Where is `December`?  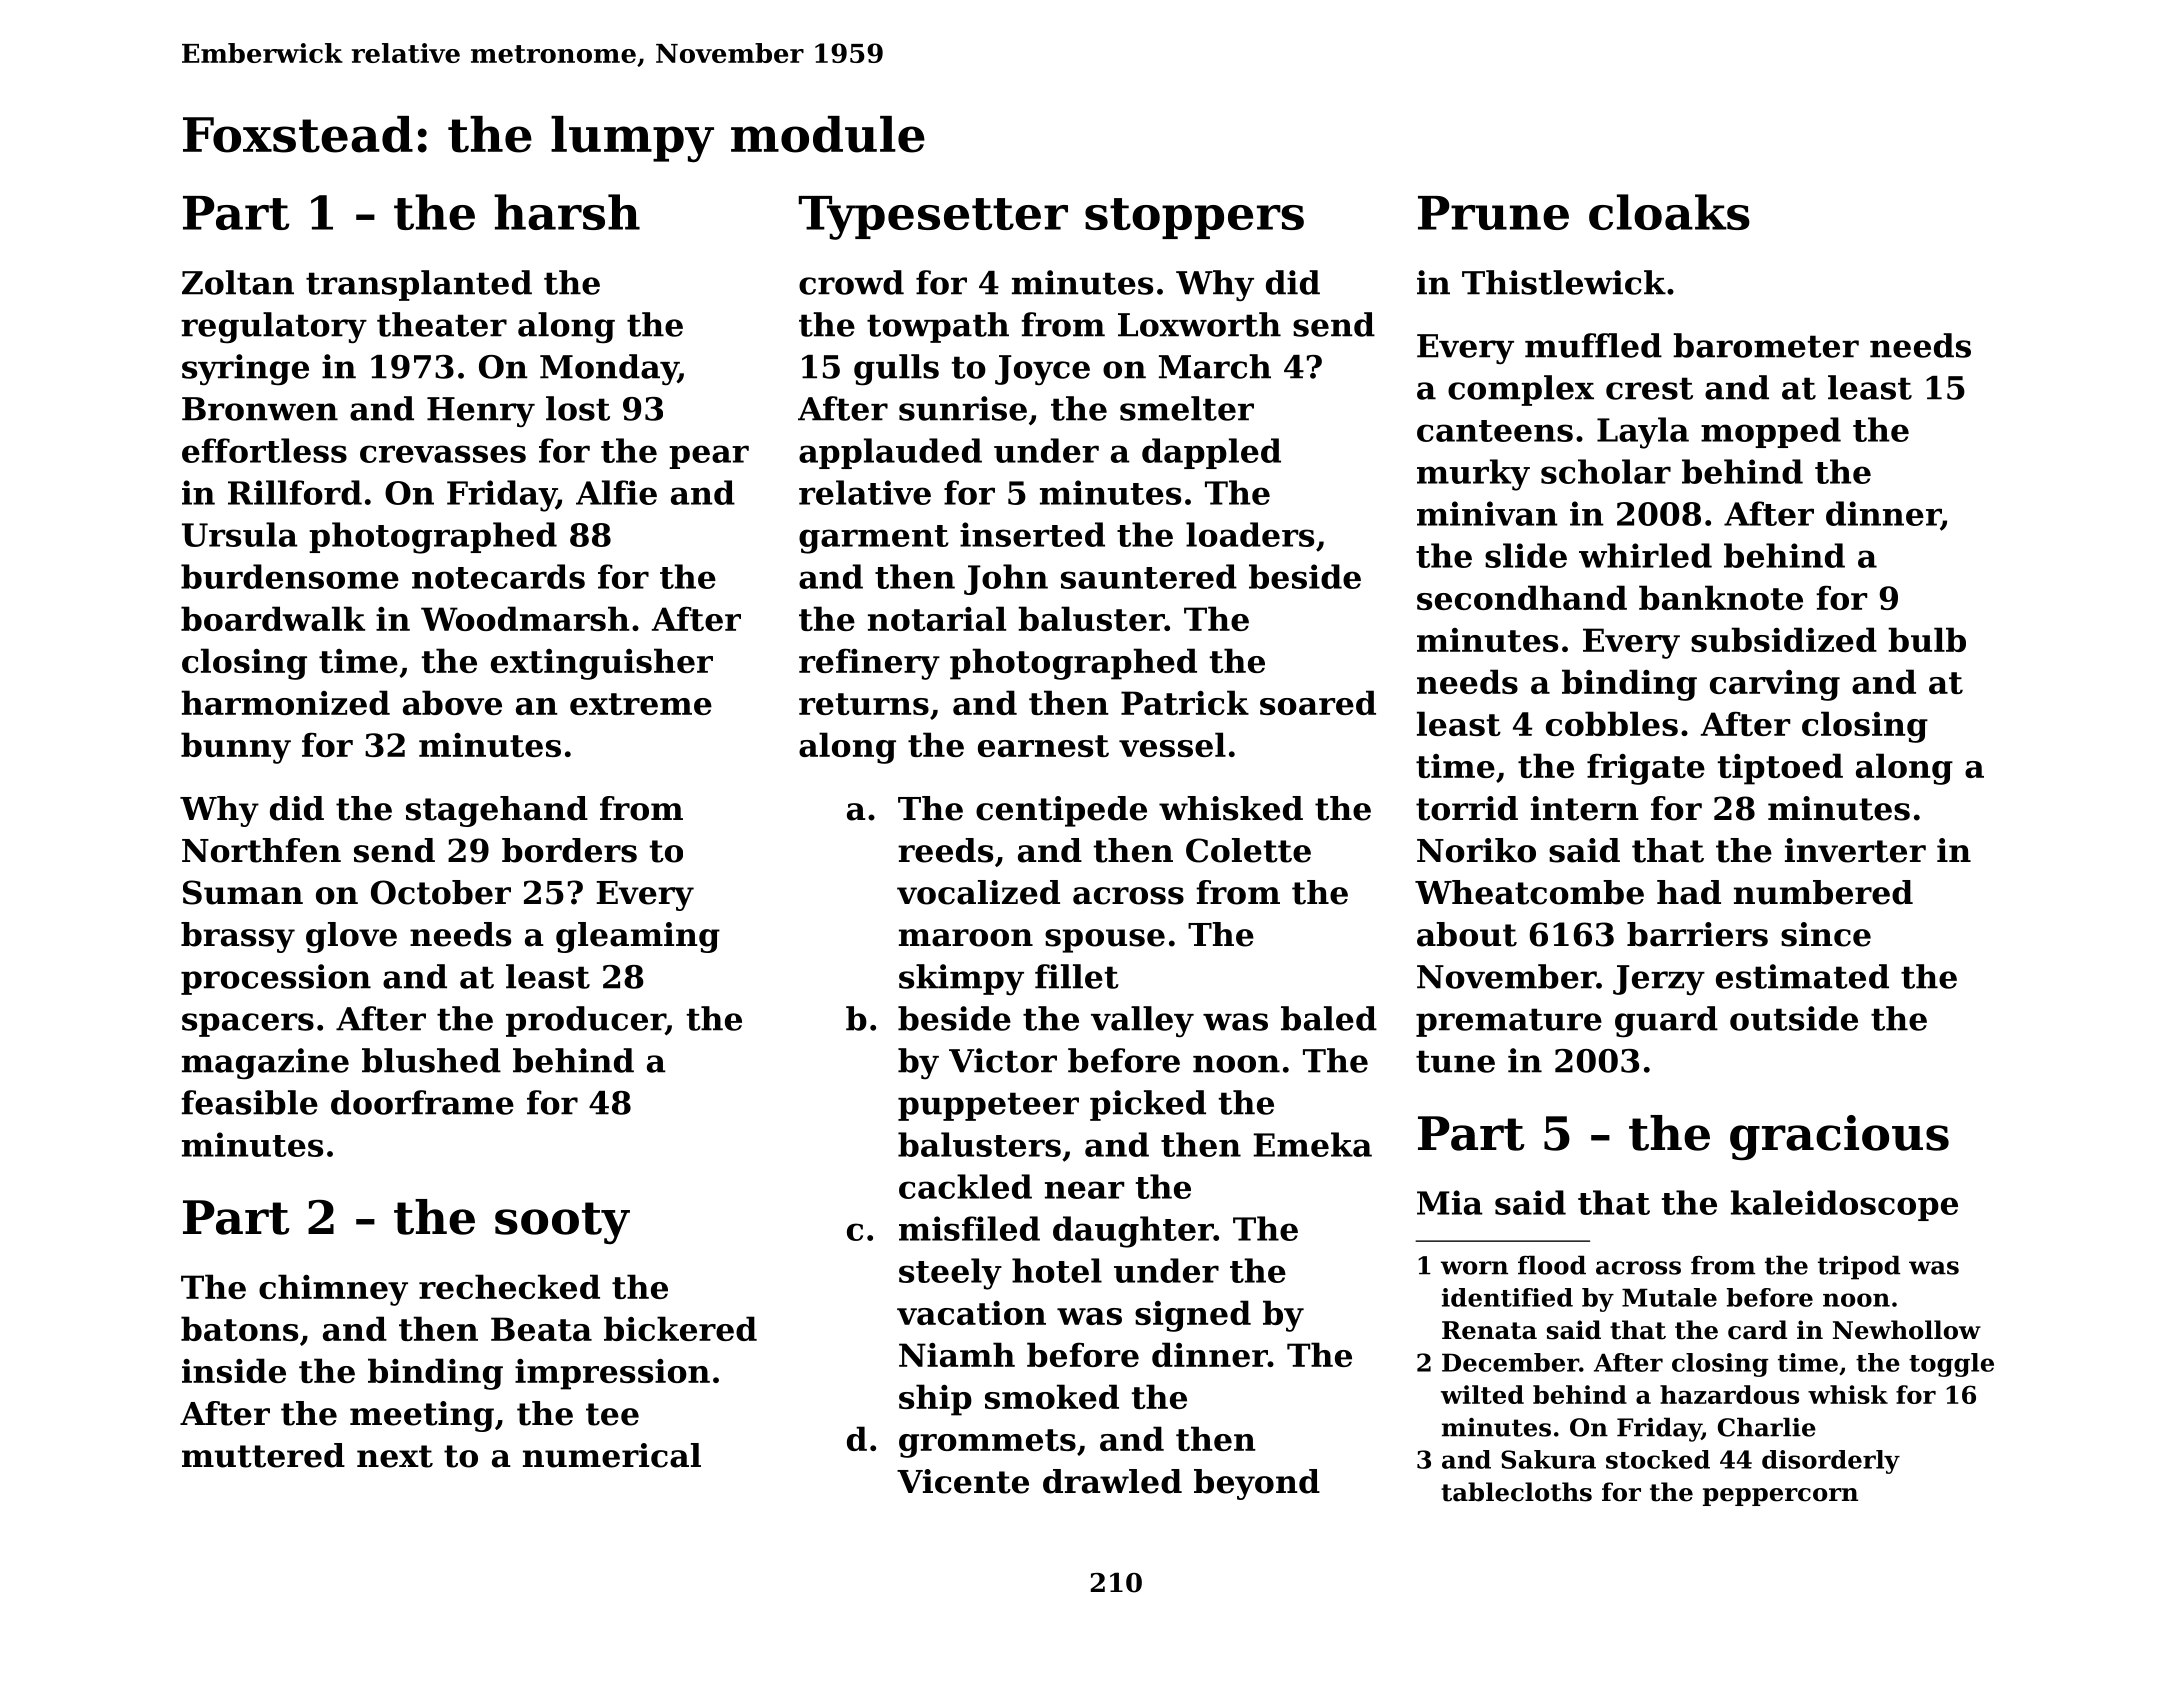 December is located at coordinates (1510, 1362).
